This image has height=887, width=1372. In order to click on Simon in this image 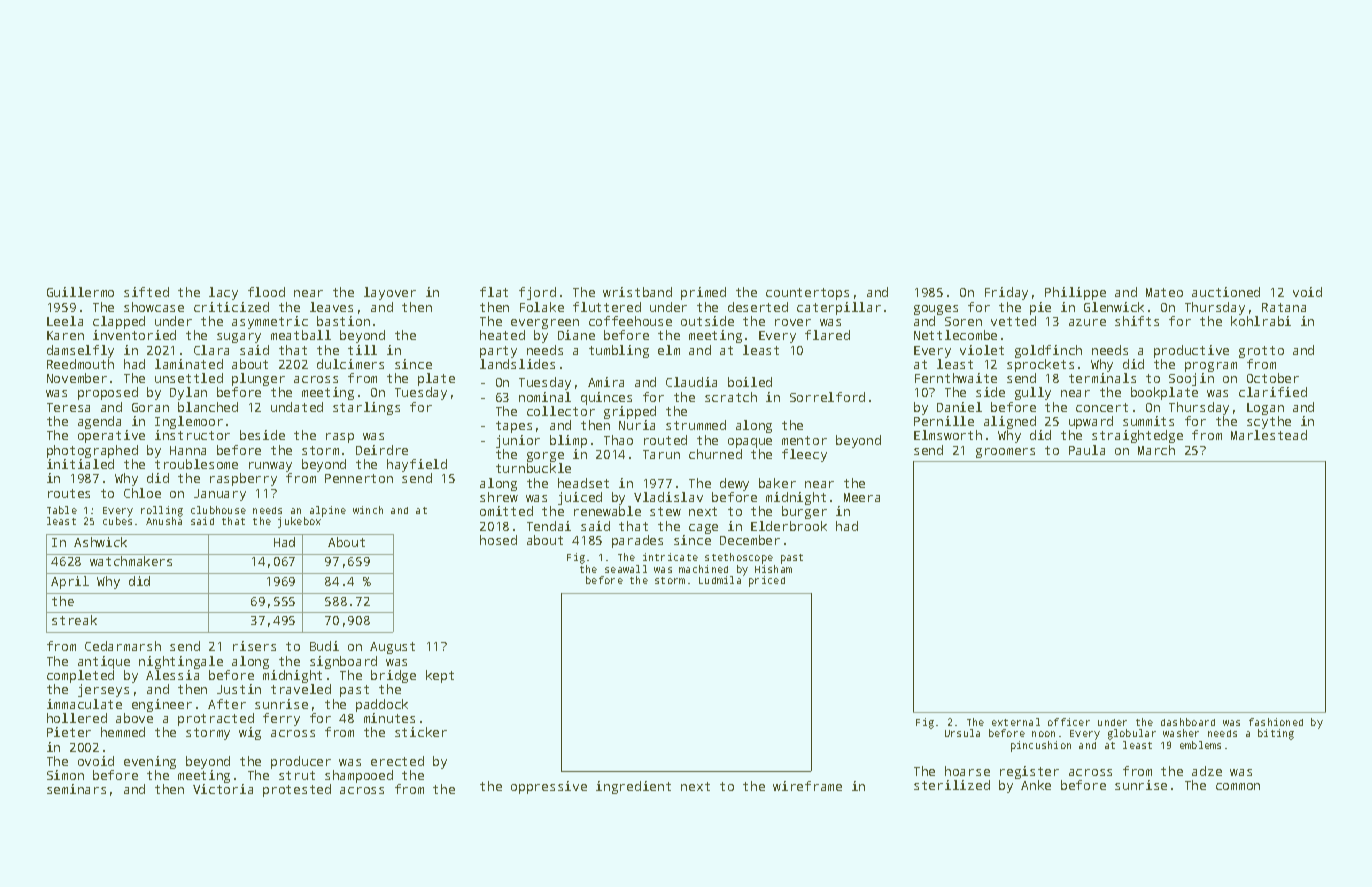, I will do `click(65, 775)`.
